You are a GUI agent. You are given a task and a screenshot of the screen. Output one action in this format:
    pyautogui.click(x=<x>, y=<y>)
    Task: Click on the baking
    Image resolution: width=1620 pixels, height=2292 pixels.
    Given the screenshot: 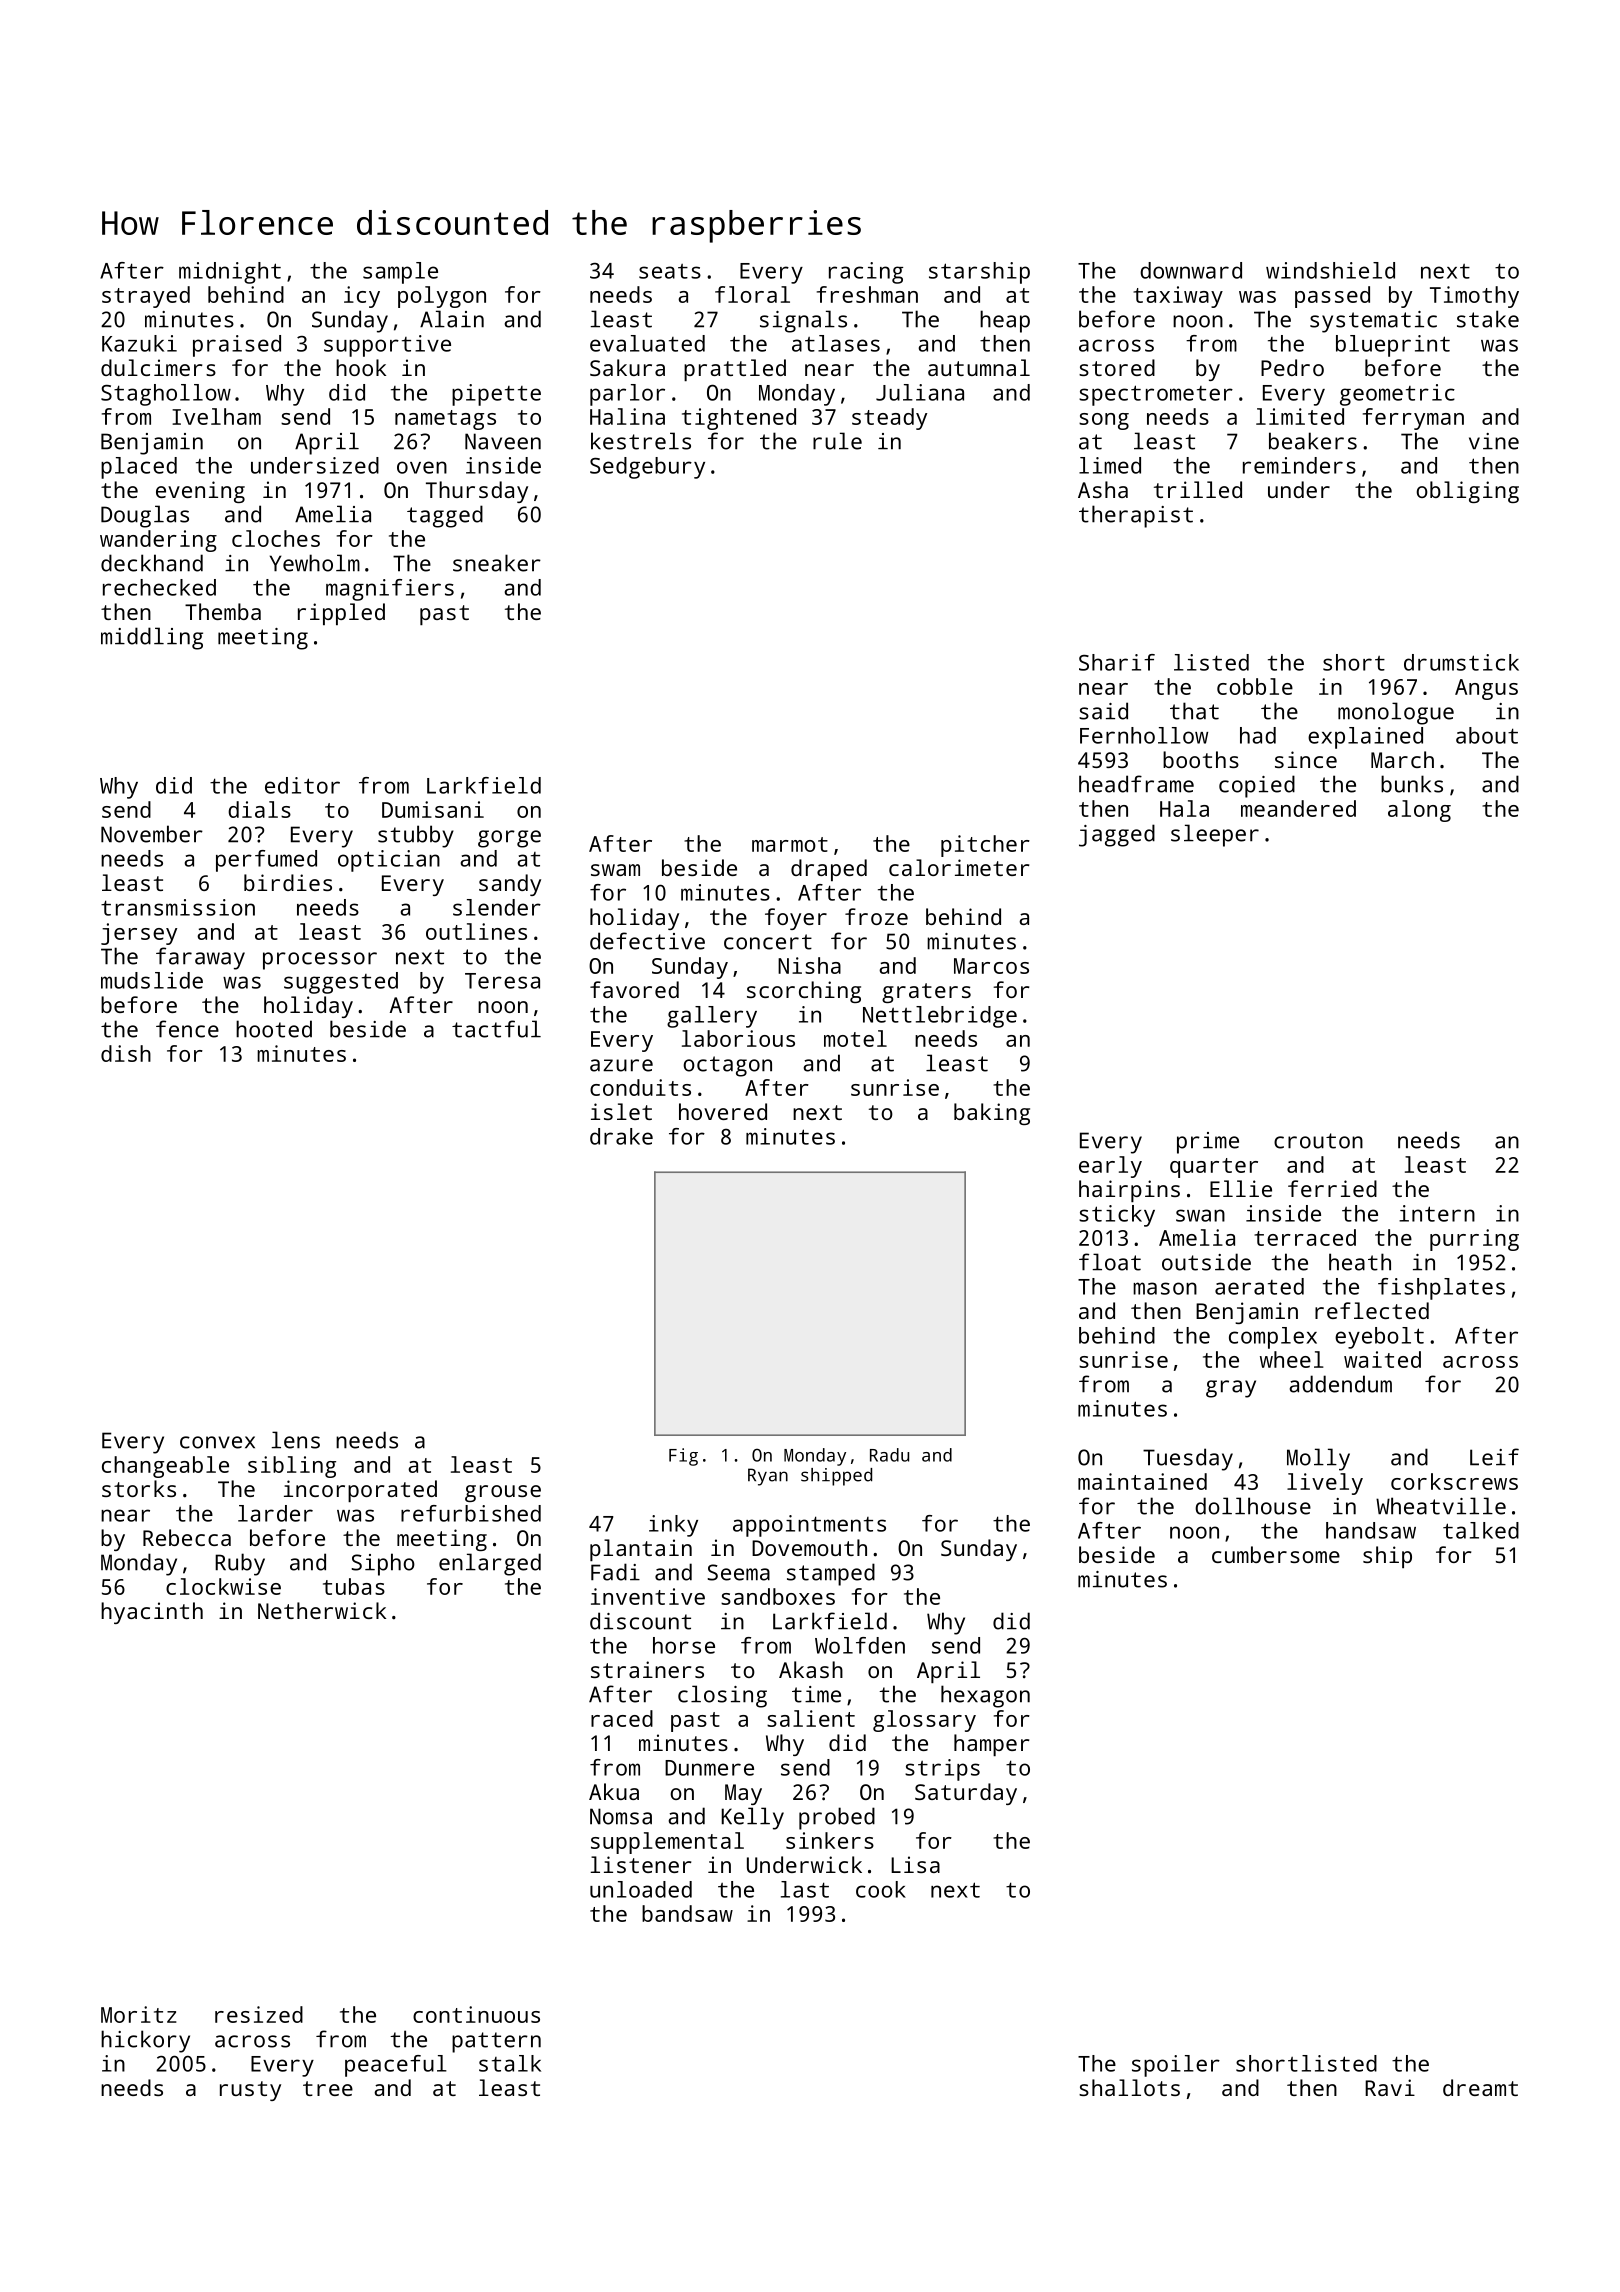 What is the action you would take?
    pyautogui.click(x=992, y=1114)
